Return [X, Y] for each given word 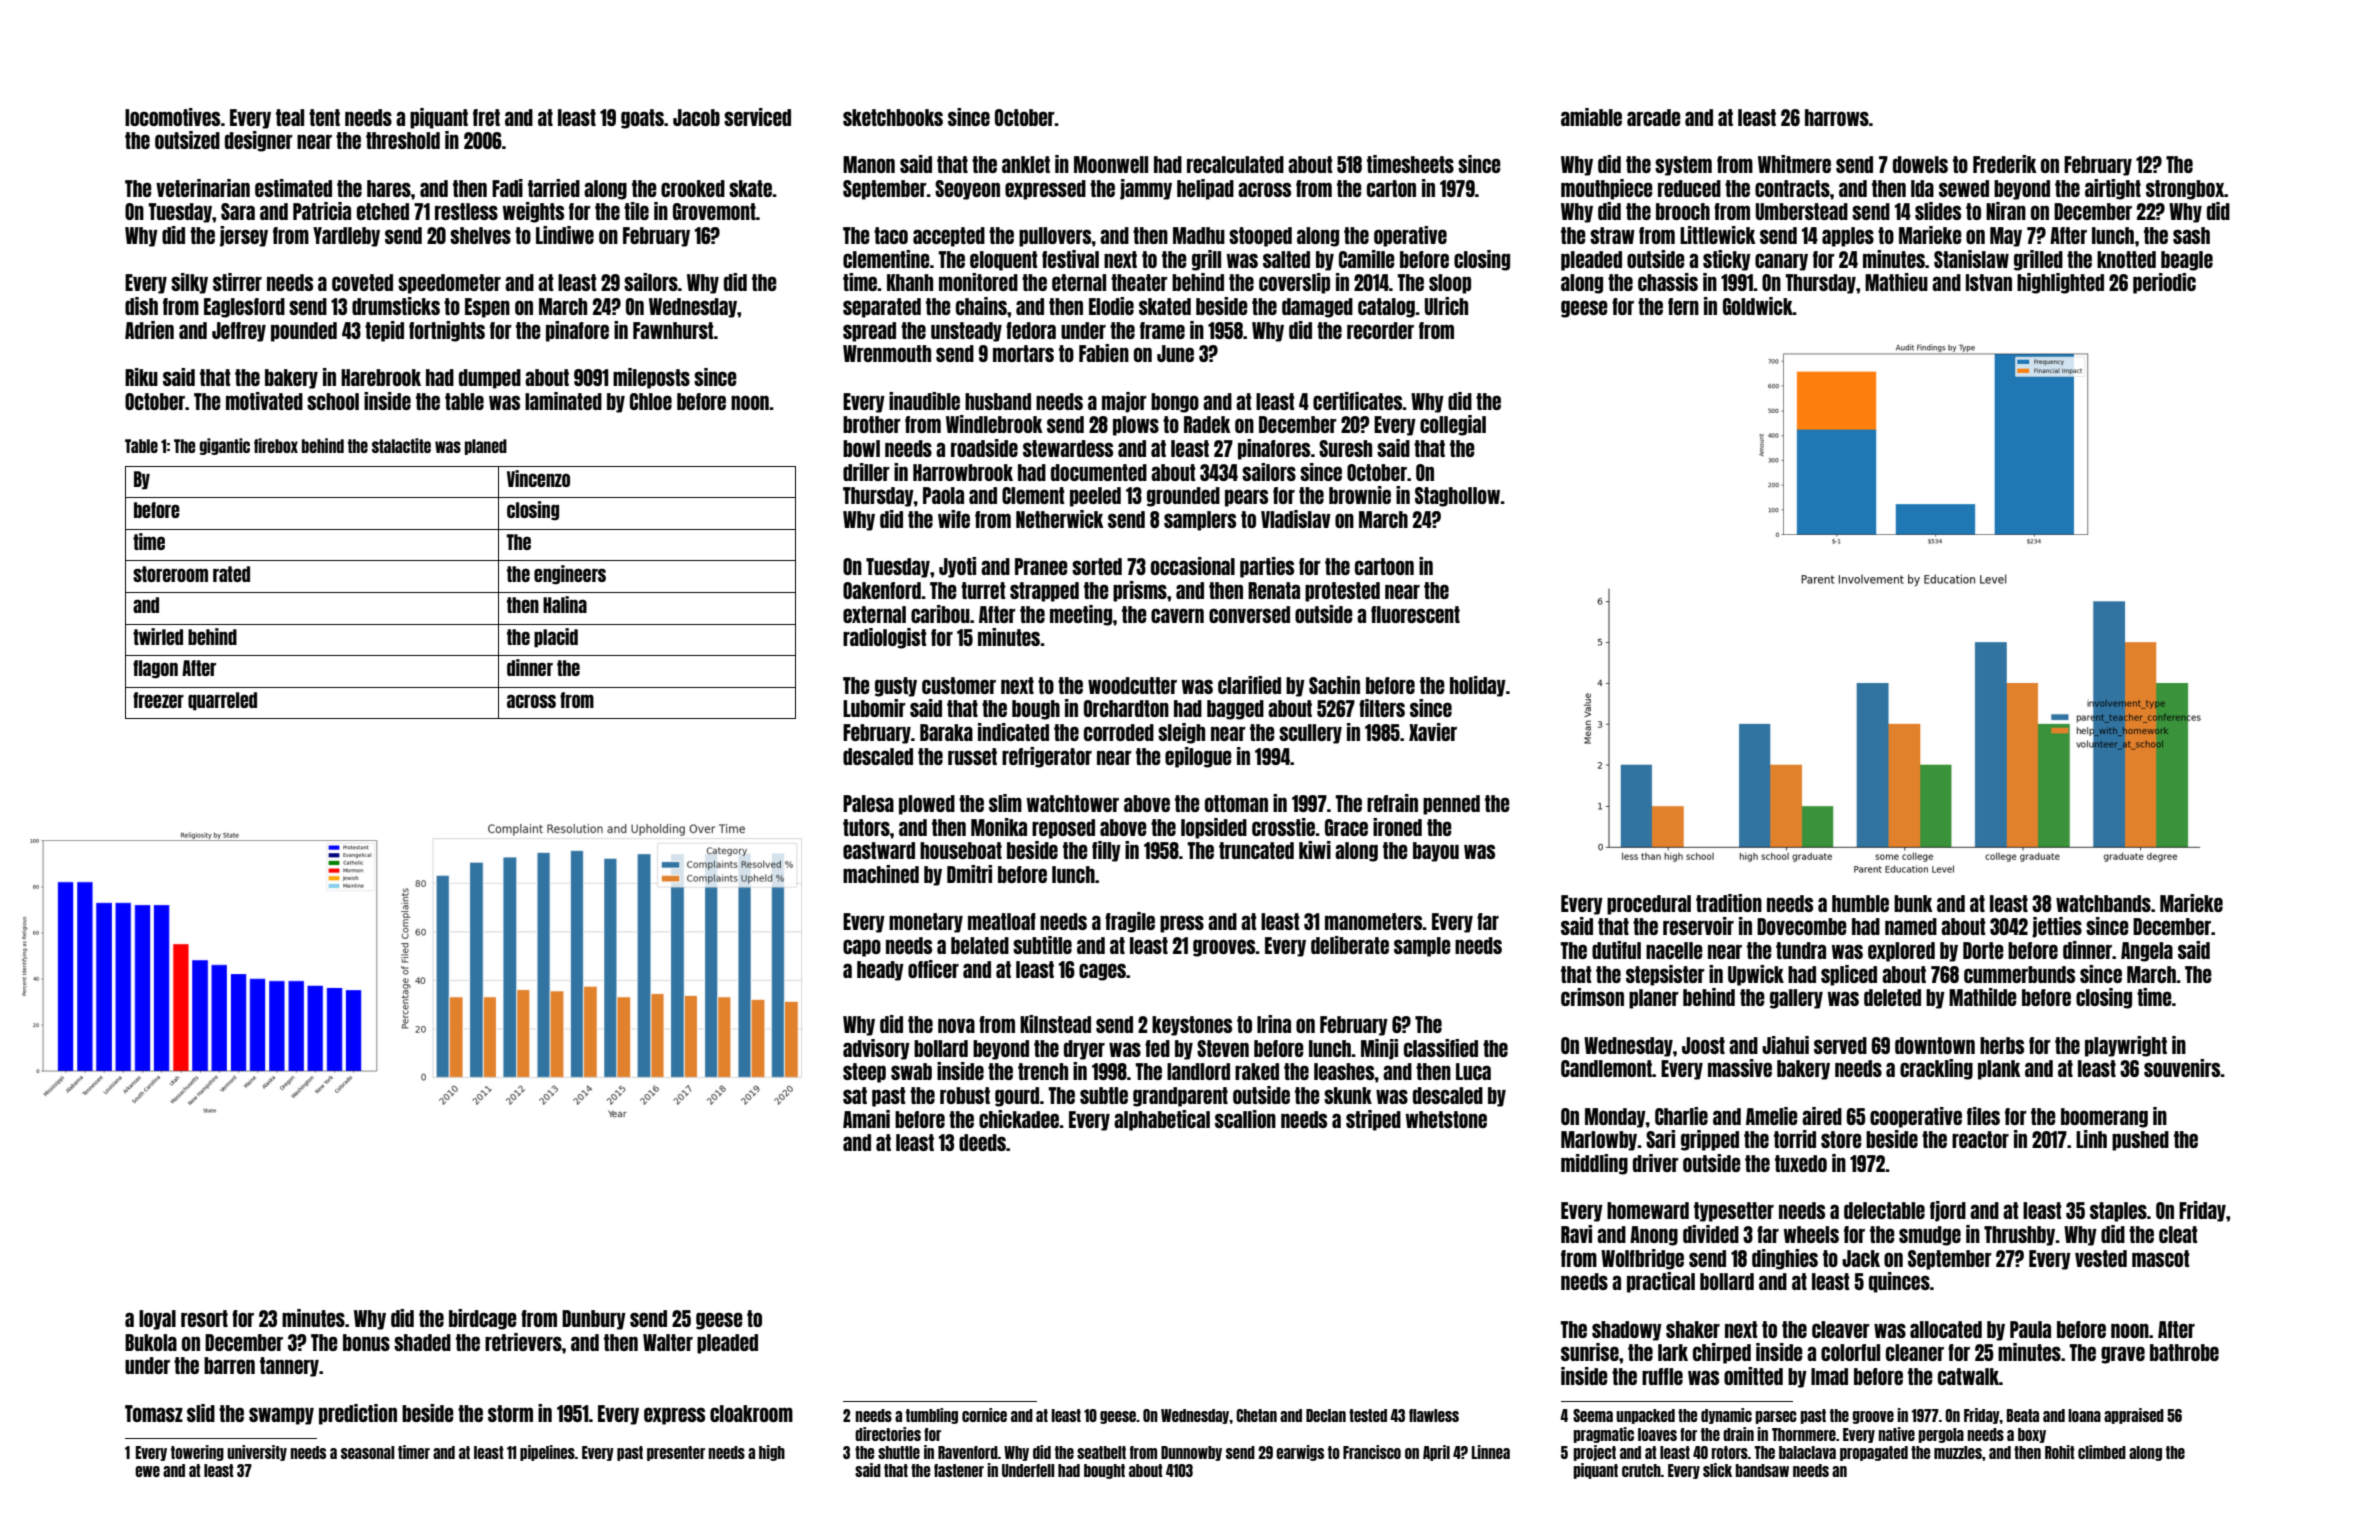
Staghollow [1457, 497]
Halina [565, 604]
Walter [668, 1342]
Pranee [1041, 566]
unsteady [966, 332]
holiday [1478, 686]
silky [189, 283]
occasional [1193, 566]
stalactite [401, 445]
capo [862, 948]
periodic [2164, 283]
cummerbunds [2019, 974]
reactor [1980, 1139]
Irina [1274, 1024]
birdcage [483, 1319]
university [257, 1453]
